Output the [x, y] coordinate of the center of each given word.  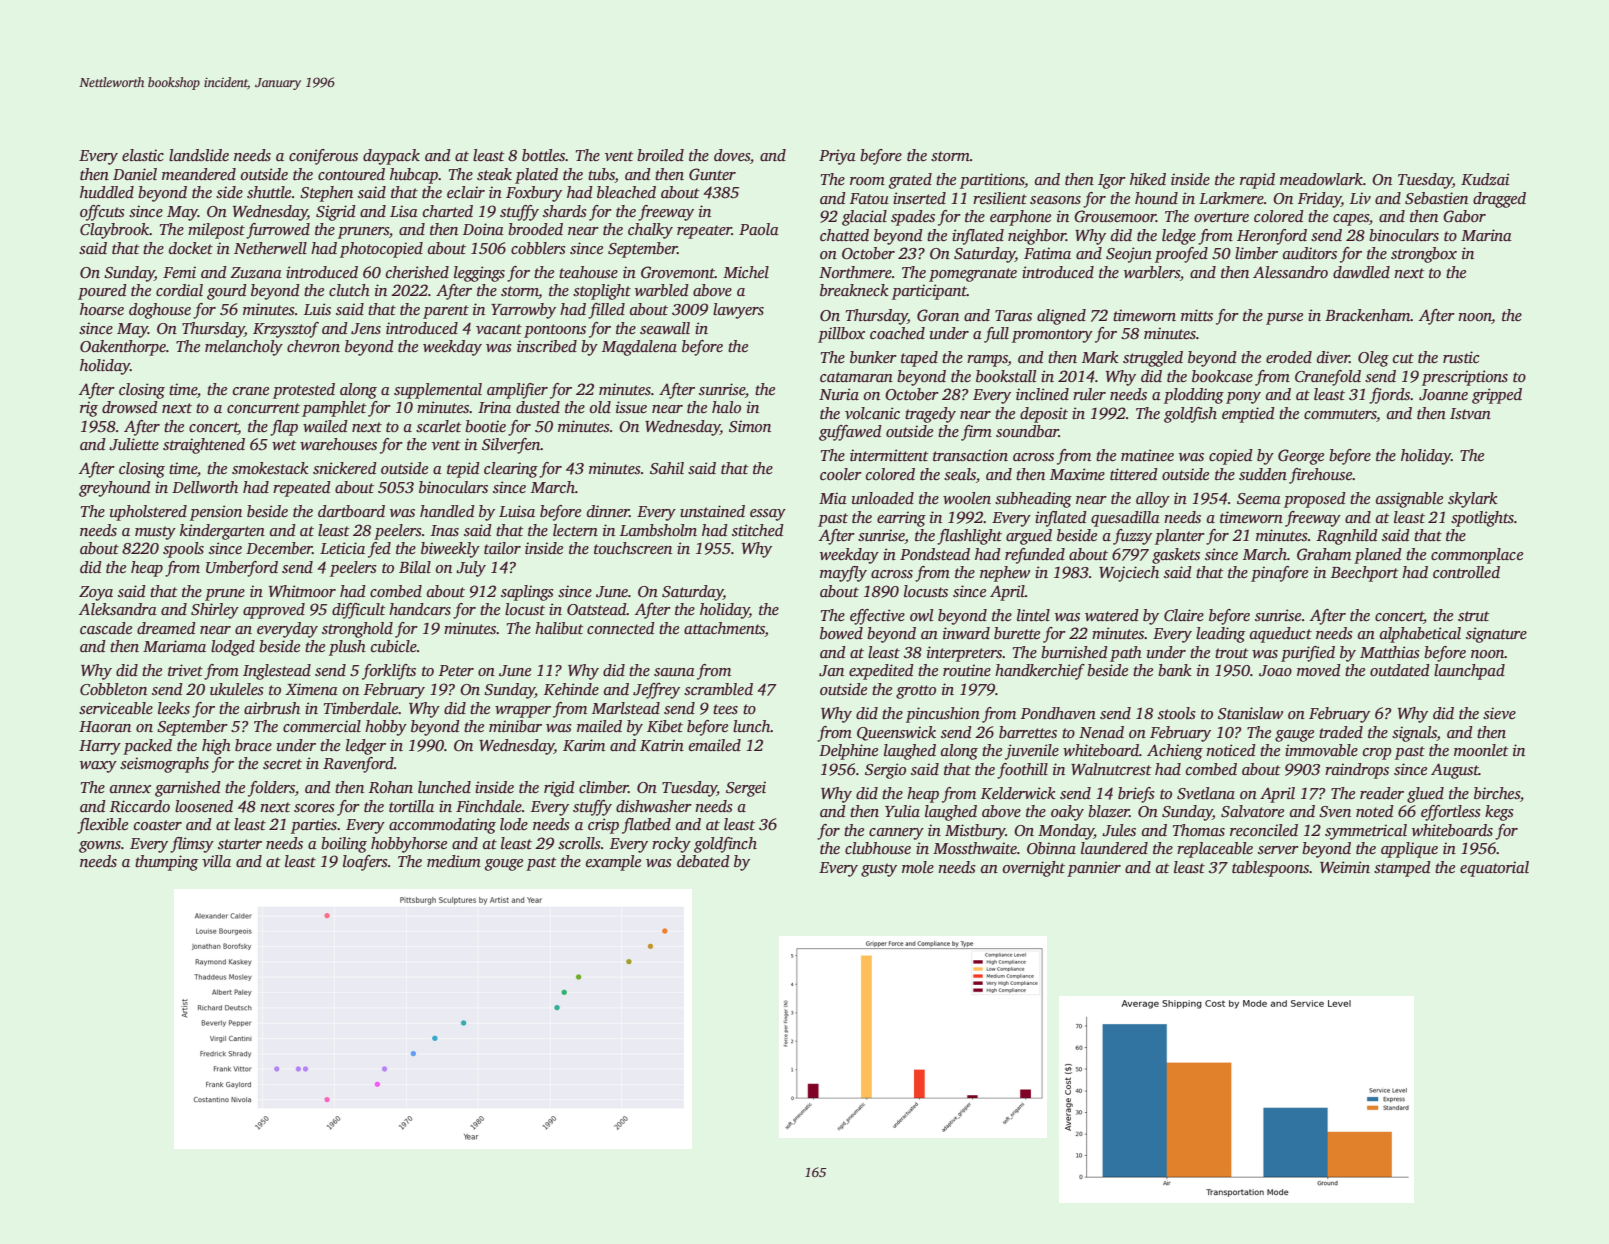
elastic [143, 155]
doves [732, 155]
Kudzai [1485, 179]
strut [1473, 616]
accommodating [442, 826]
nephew [1005, 574]
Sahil [667, 468]
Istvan [1470, 413]
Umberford [242, 569]
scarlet [438, 426]
